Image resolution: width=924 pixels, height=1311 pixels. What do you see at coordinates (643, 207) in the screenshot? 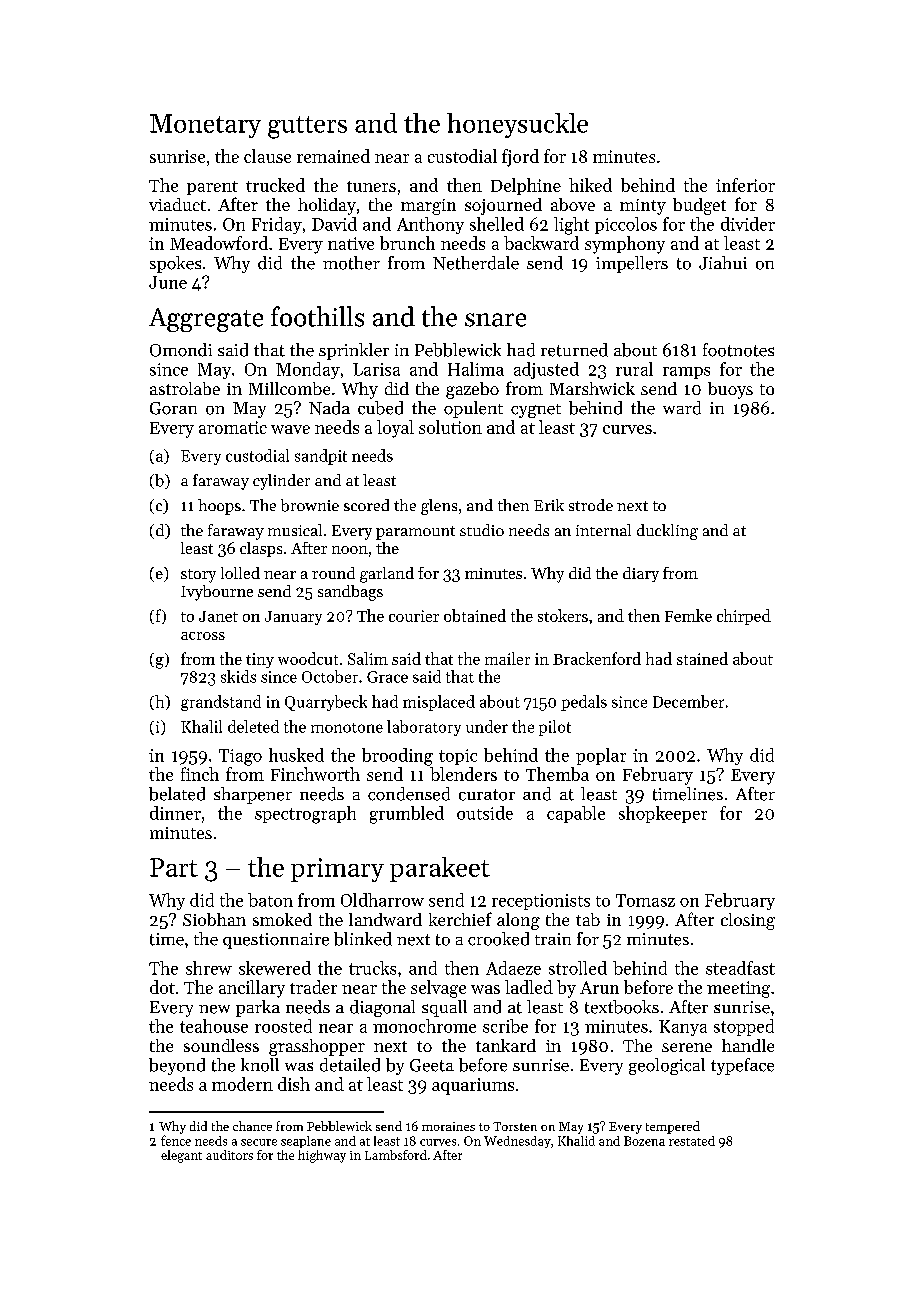
I see `minty` at bounding box center [643, 207].
